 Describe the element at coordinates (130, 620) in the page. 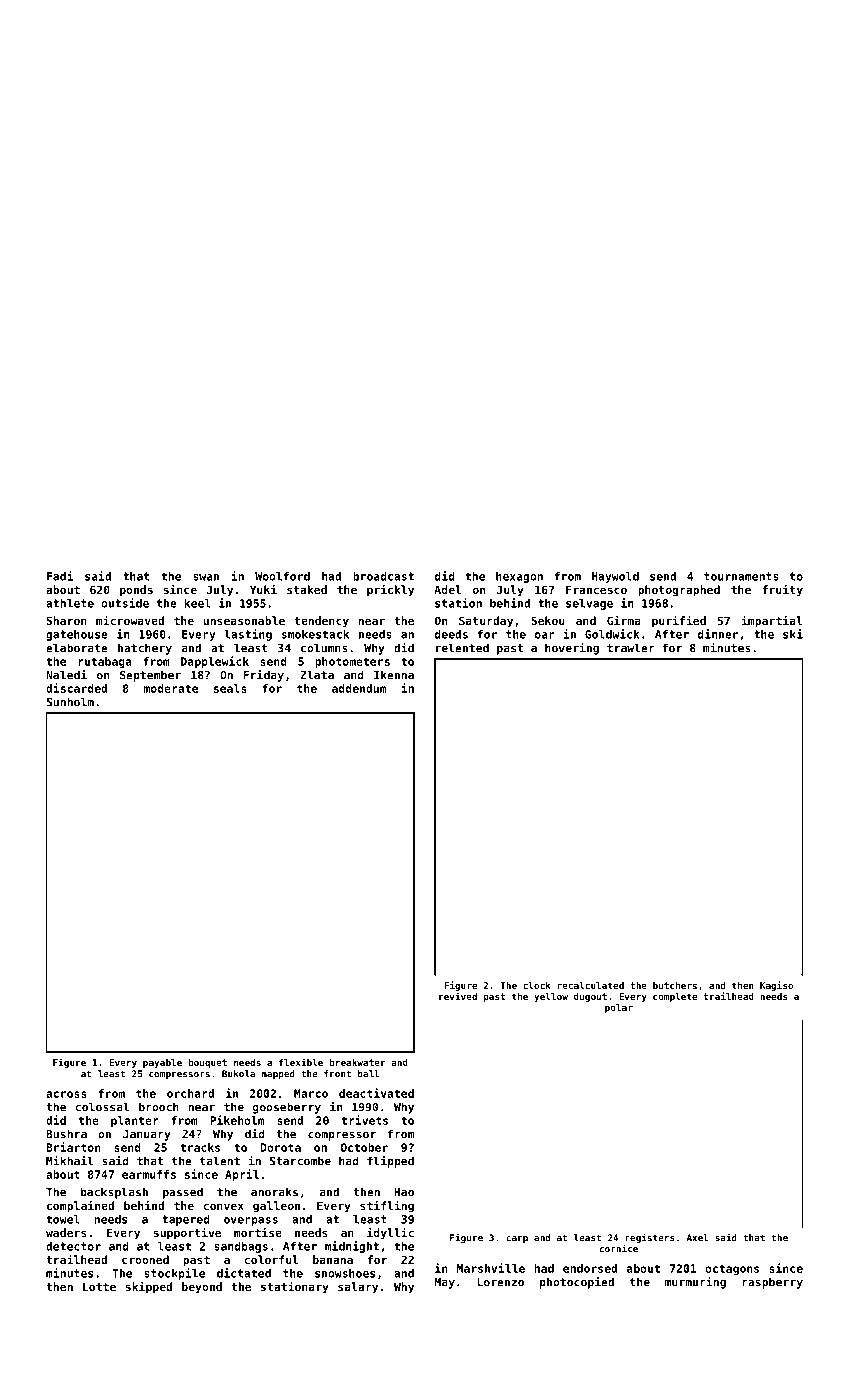

I see `microwaved` at that location.
